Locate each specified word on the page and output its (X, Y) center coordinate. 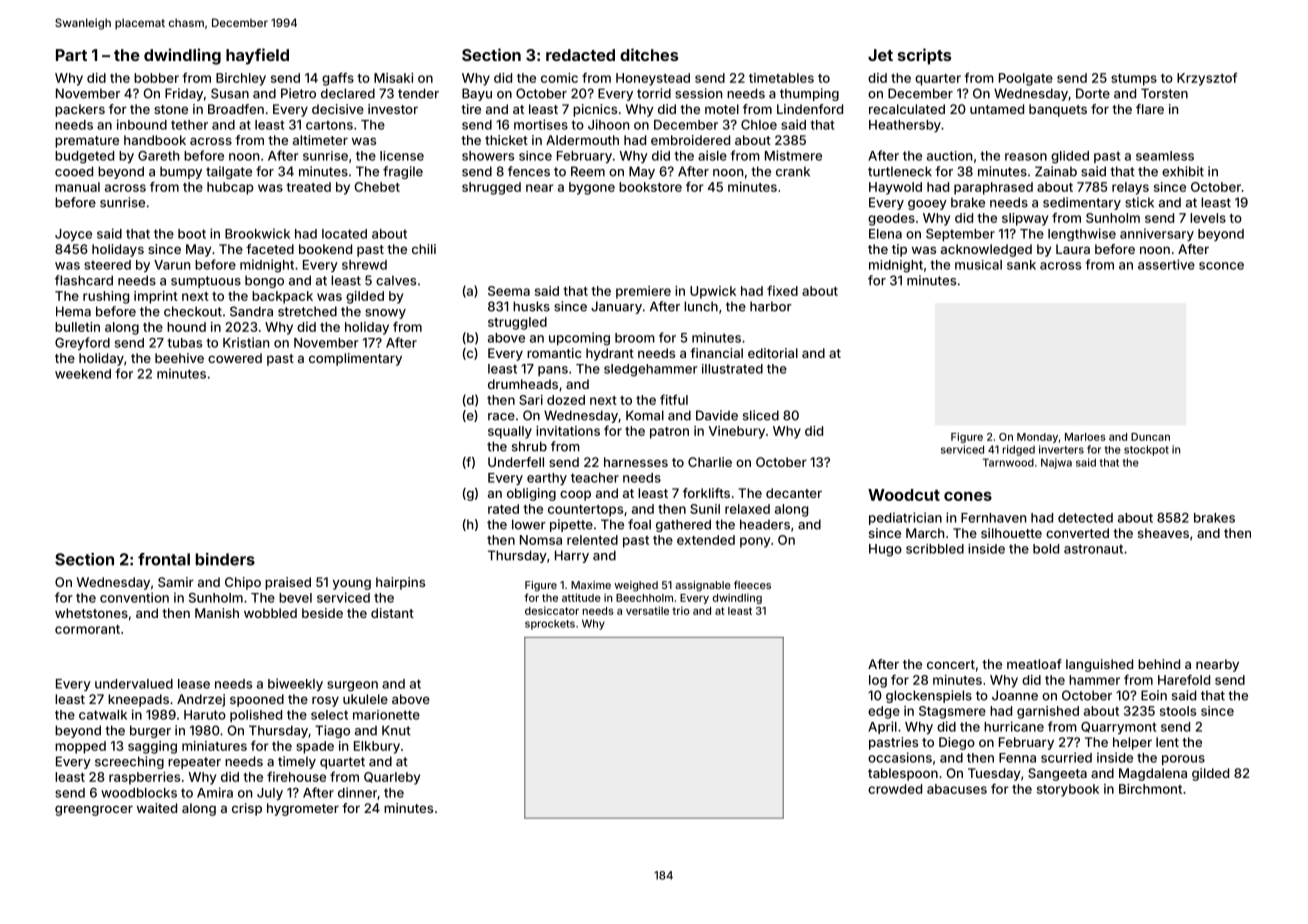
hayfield (257, 56)
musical (978, 265)
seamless (1165, 156)
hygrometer (303, 809)
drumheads (523, 384)
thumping (809, 94)
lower (529, 524)
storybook (1068, 790)
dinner (357, 792)
